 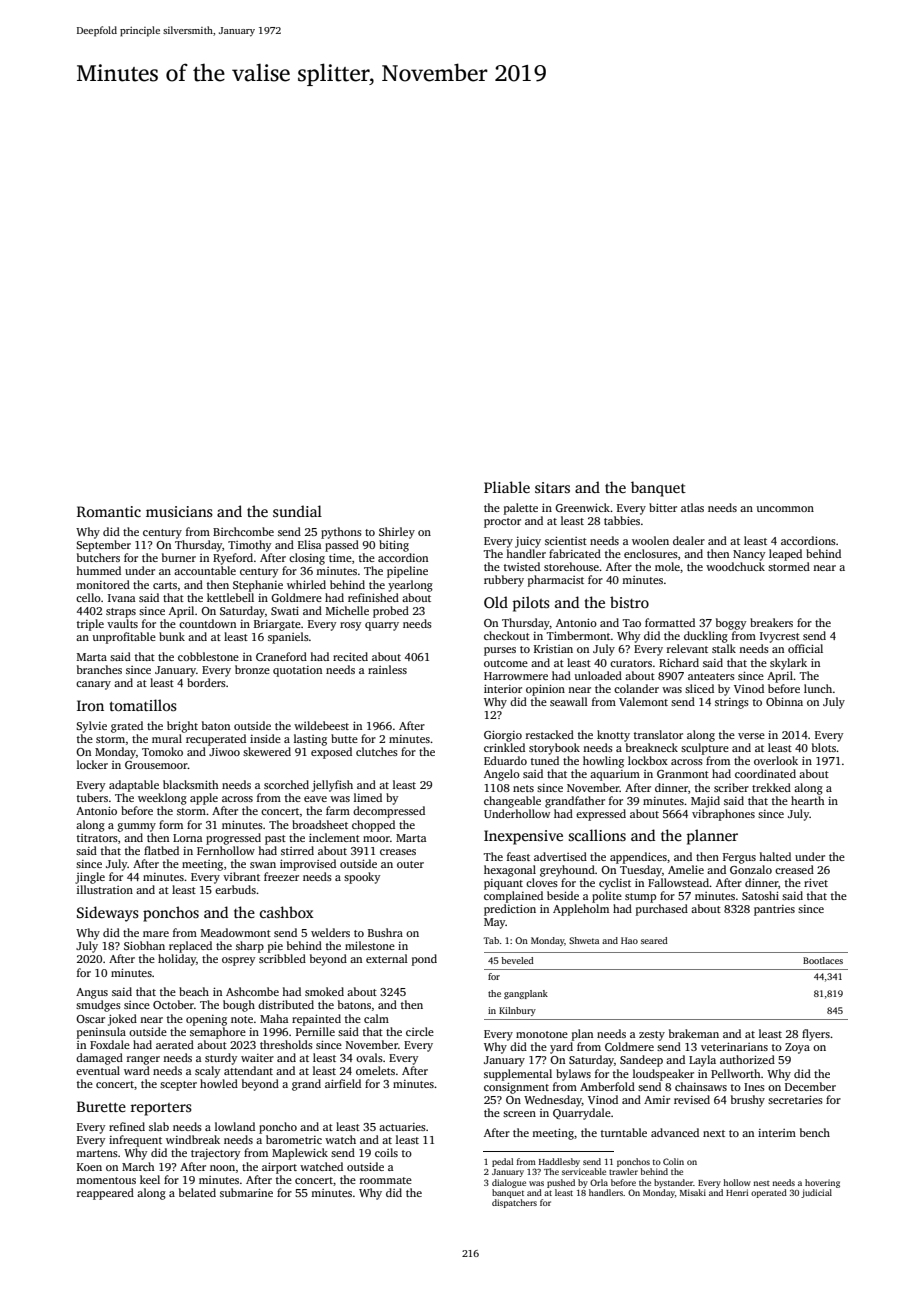 I want to click on belated, so click(x=197, y=1192).
